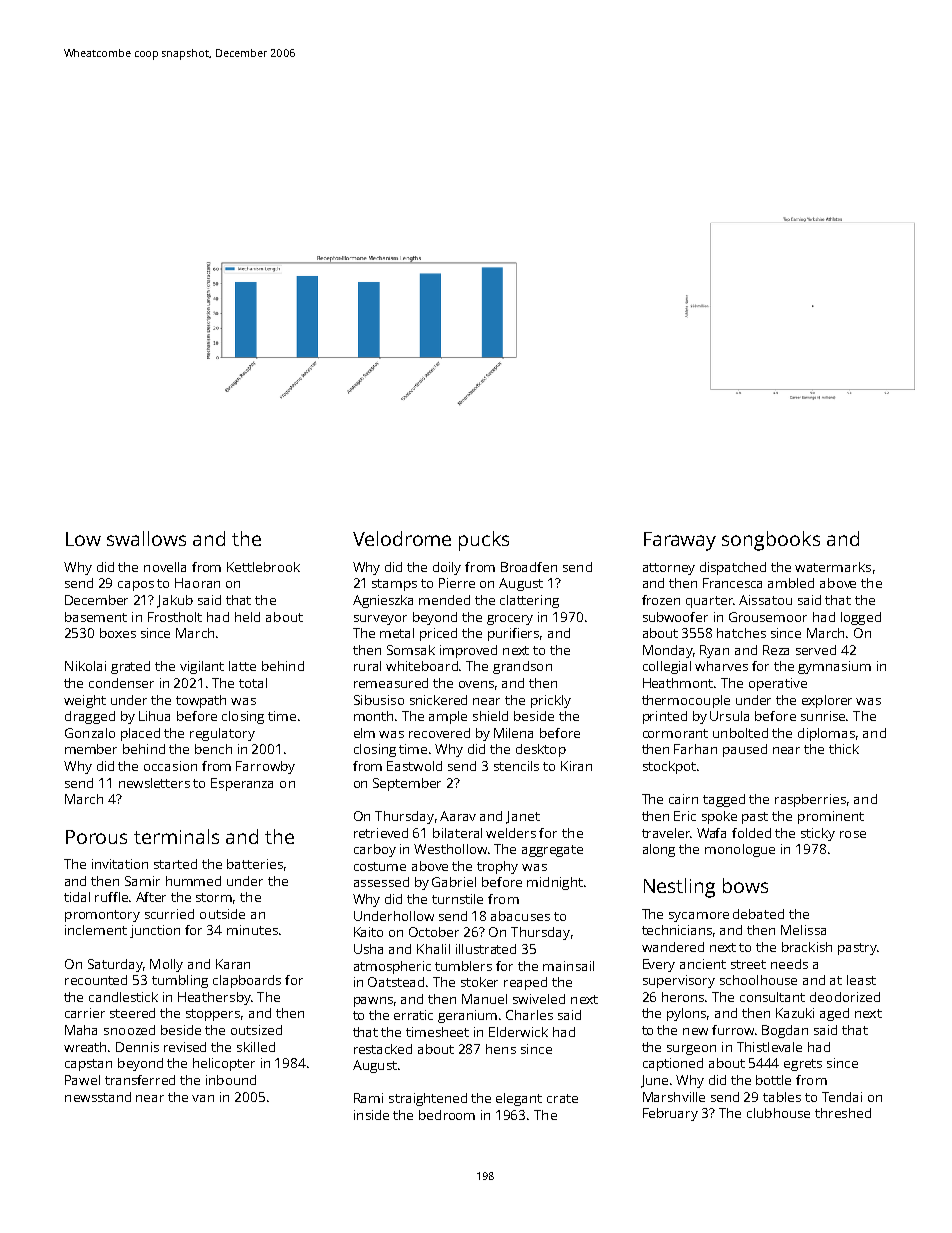 The width and height of the document is (952, 1233). What do you see at coordinates (675, 617) in the document?
I see `subwoofer` at bounding box center [675, 617].
